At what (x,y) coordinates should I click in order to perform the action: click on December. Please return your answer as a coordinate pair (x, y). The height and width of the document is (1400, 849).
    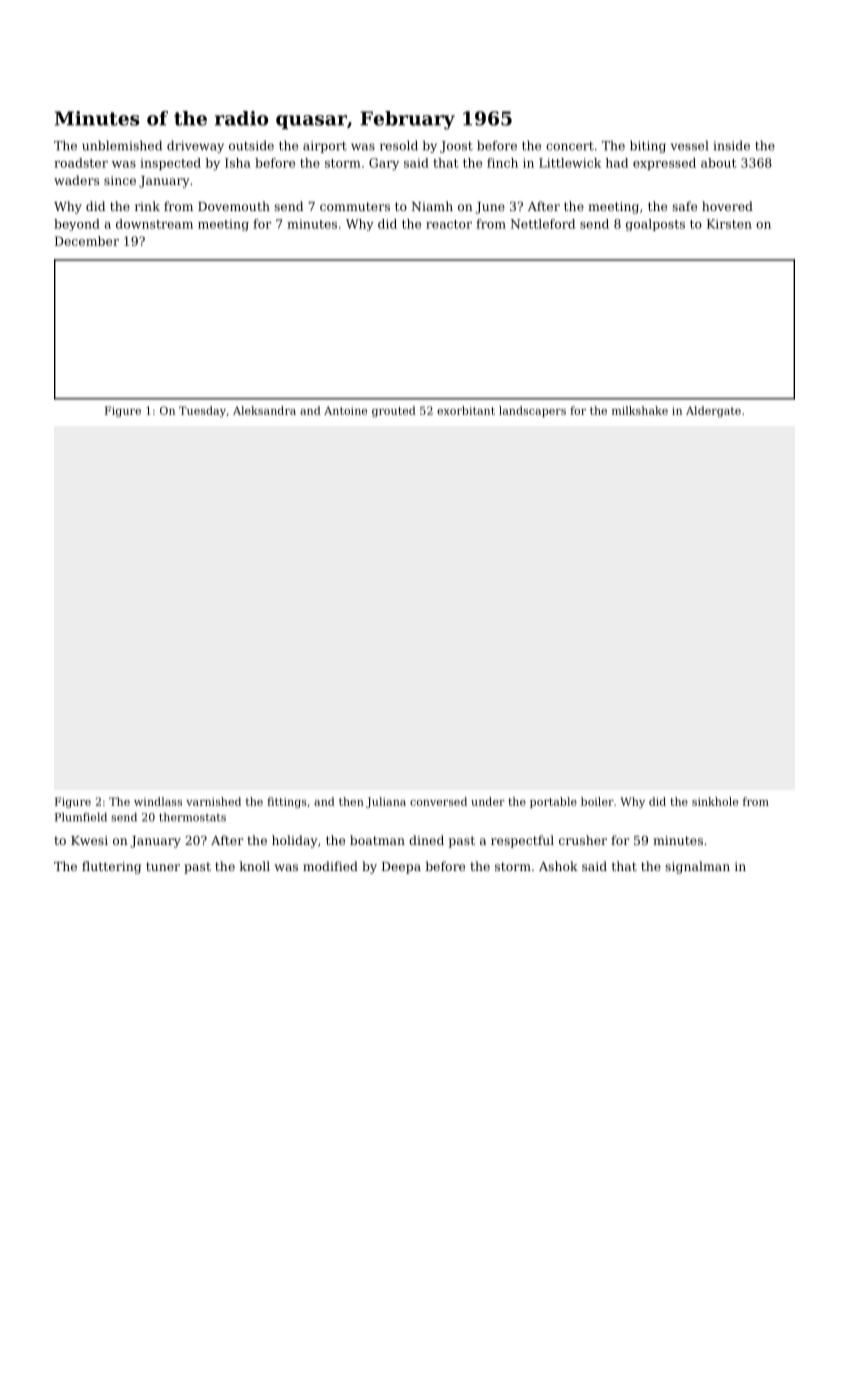
    Looking at the image, I should click on (87, 241).
